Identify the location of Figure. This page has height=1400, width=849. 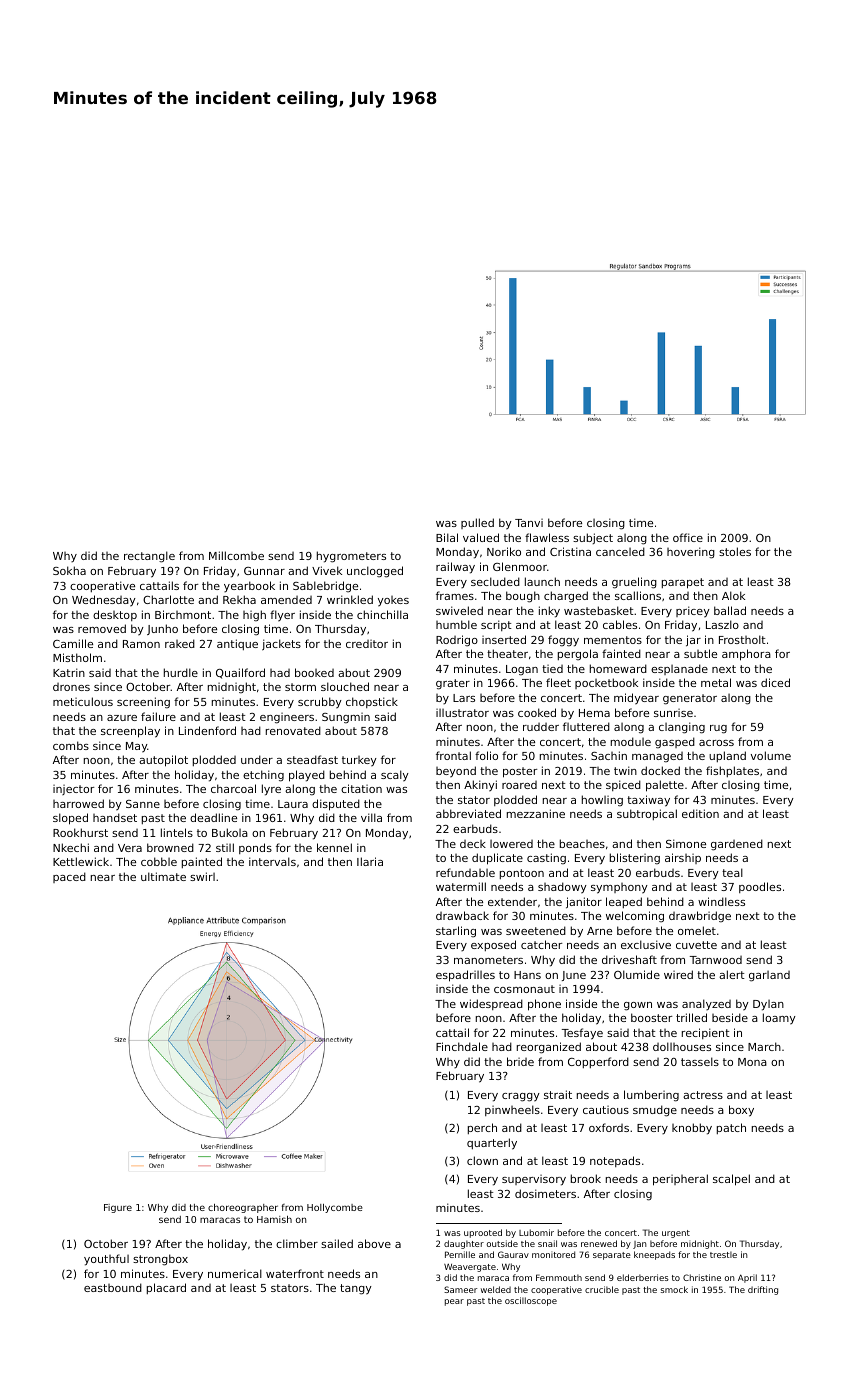
(118, 1208).
